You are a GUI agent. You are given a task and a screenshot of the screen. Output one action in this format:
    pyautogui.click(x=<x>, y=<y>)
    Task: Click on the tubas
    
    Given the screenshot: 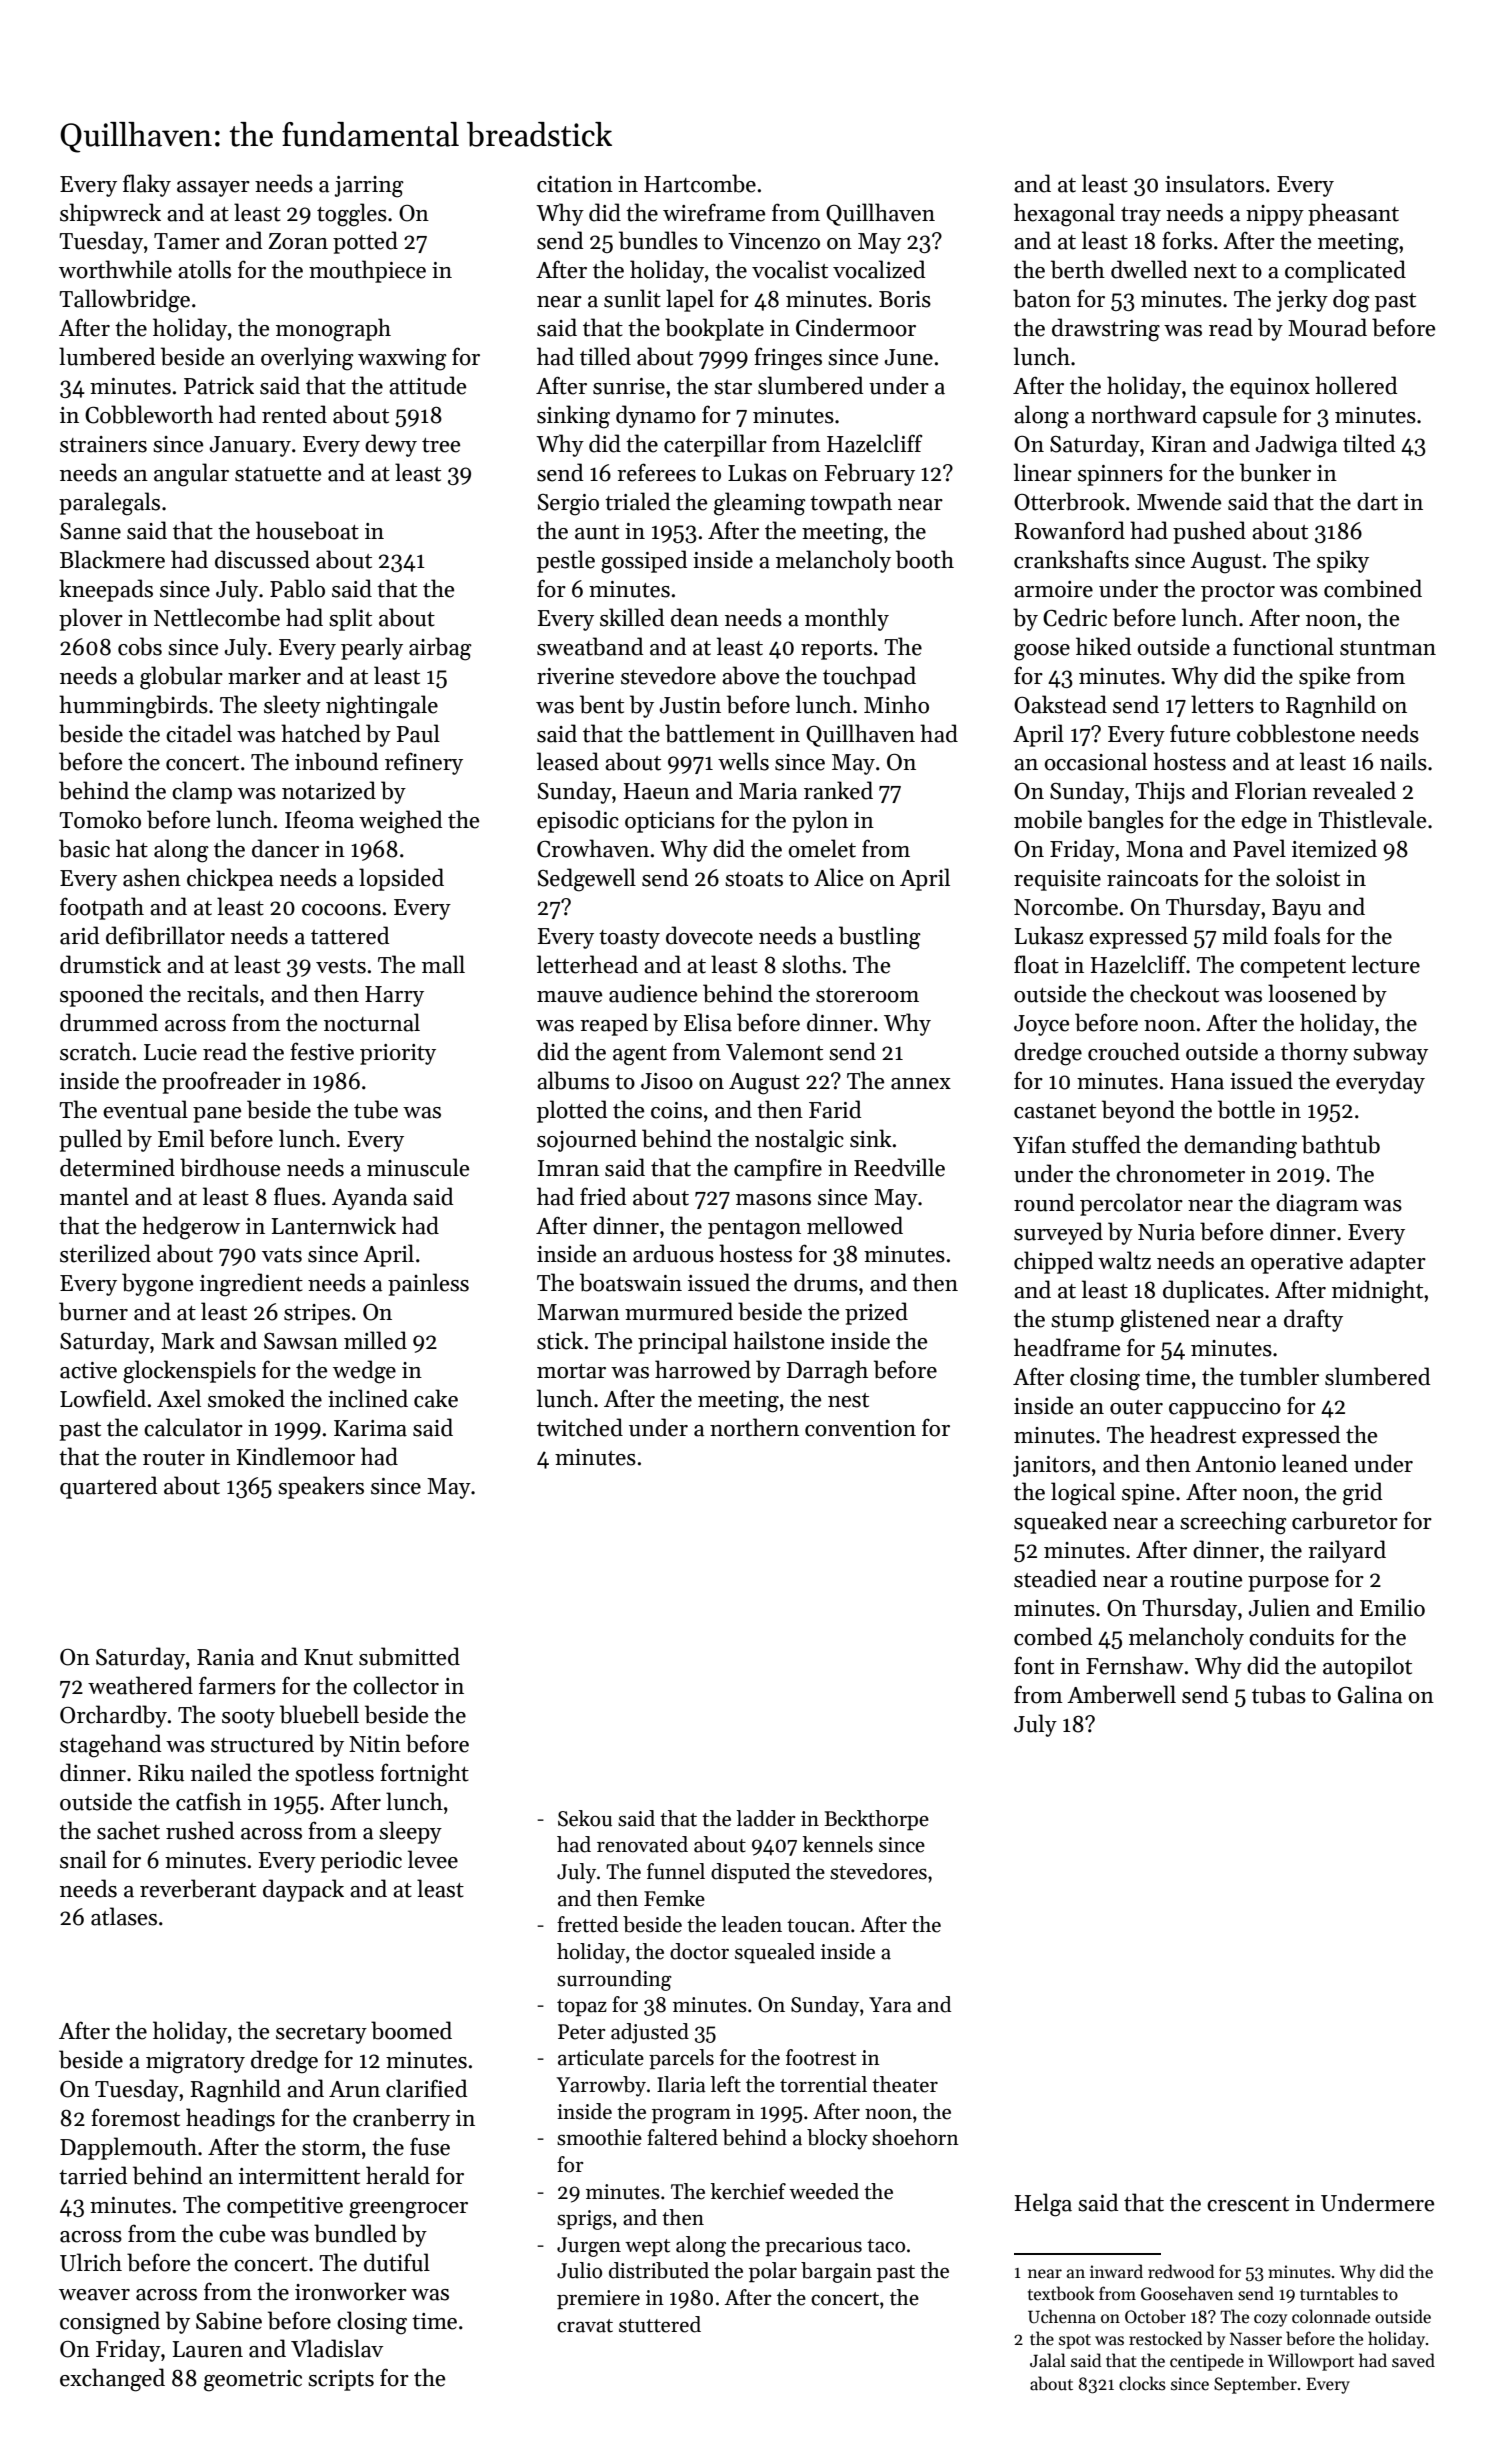 What is the action you would take?
    pyautogui.click(x=1279, y=1694)
